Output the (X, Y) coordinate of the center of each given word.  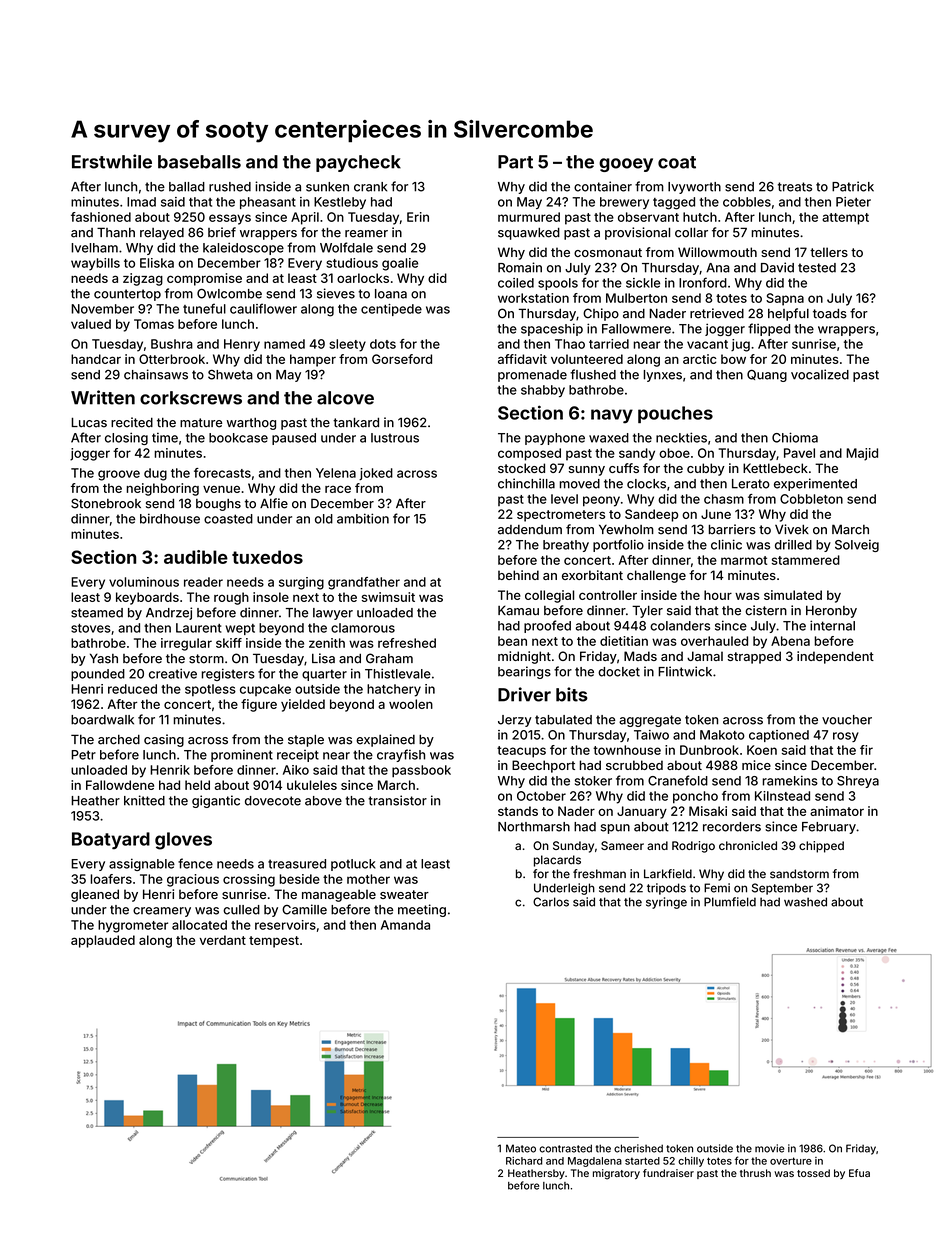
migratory (616, 1174)
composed (529, 454)
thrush (755, 1173)
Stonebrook (106, 503)
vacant (707, 344)
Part (515, 162)
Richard (524, 1161)
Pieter (853, 202)
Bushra (172, 344)
